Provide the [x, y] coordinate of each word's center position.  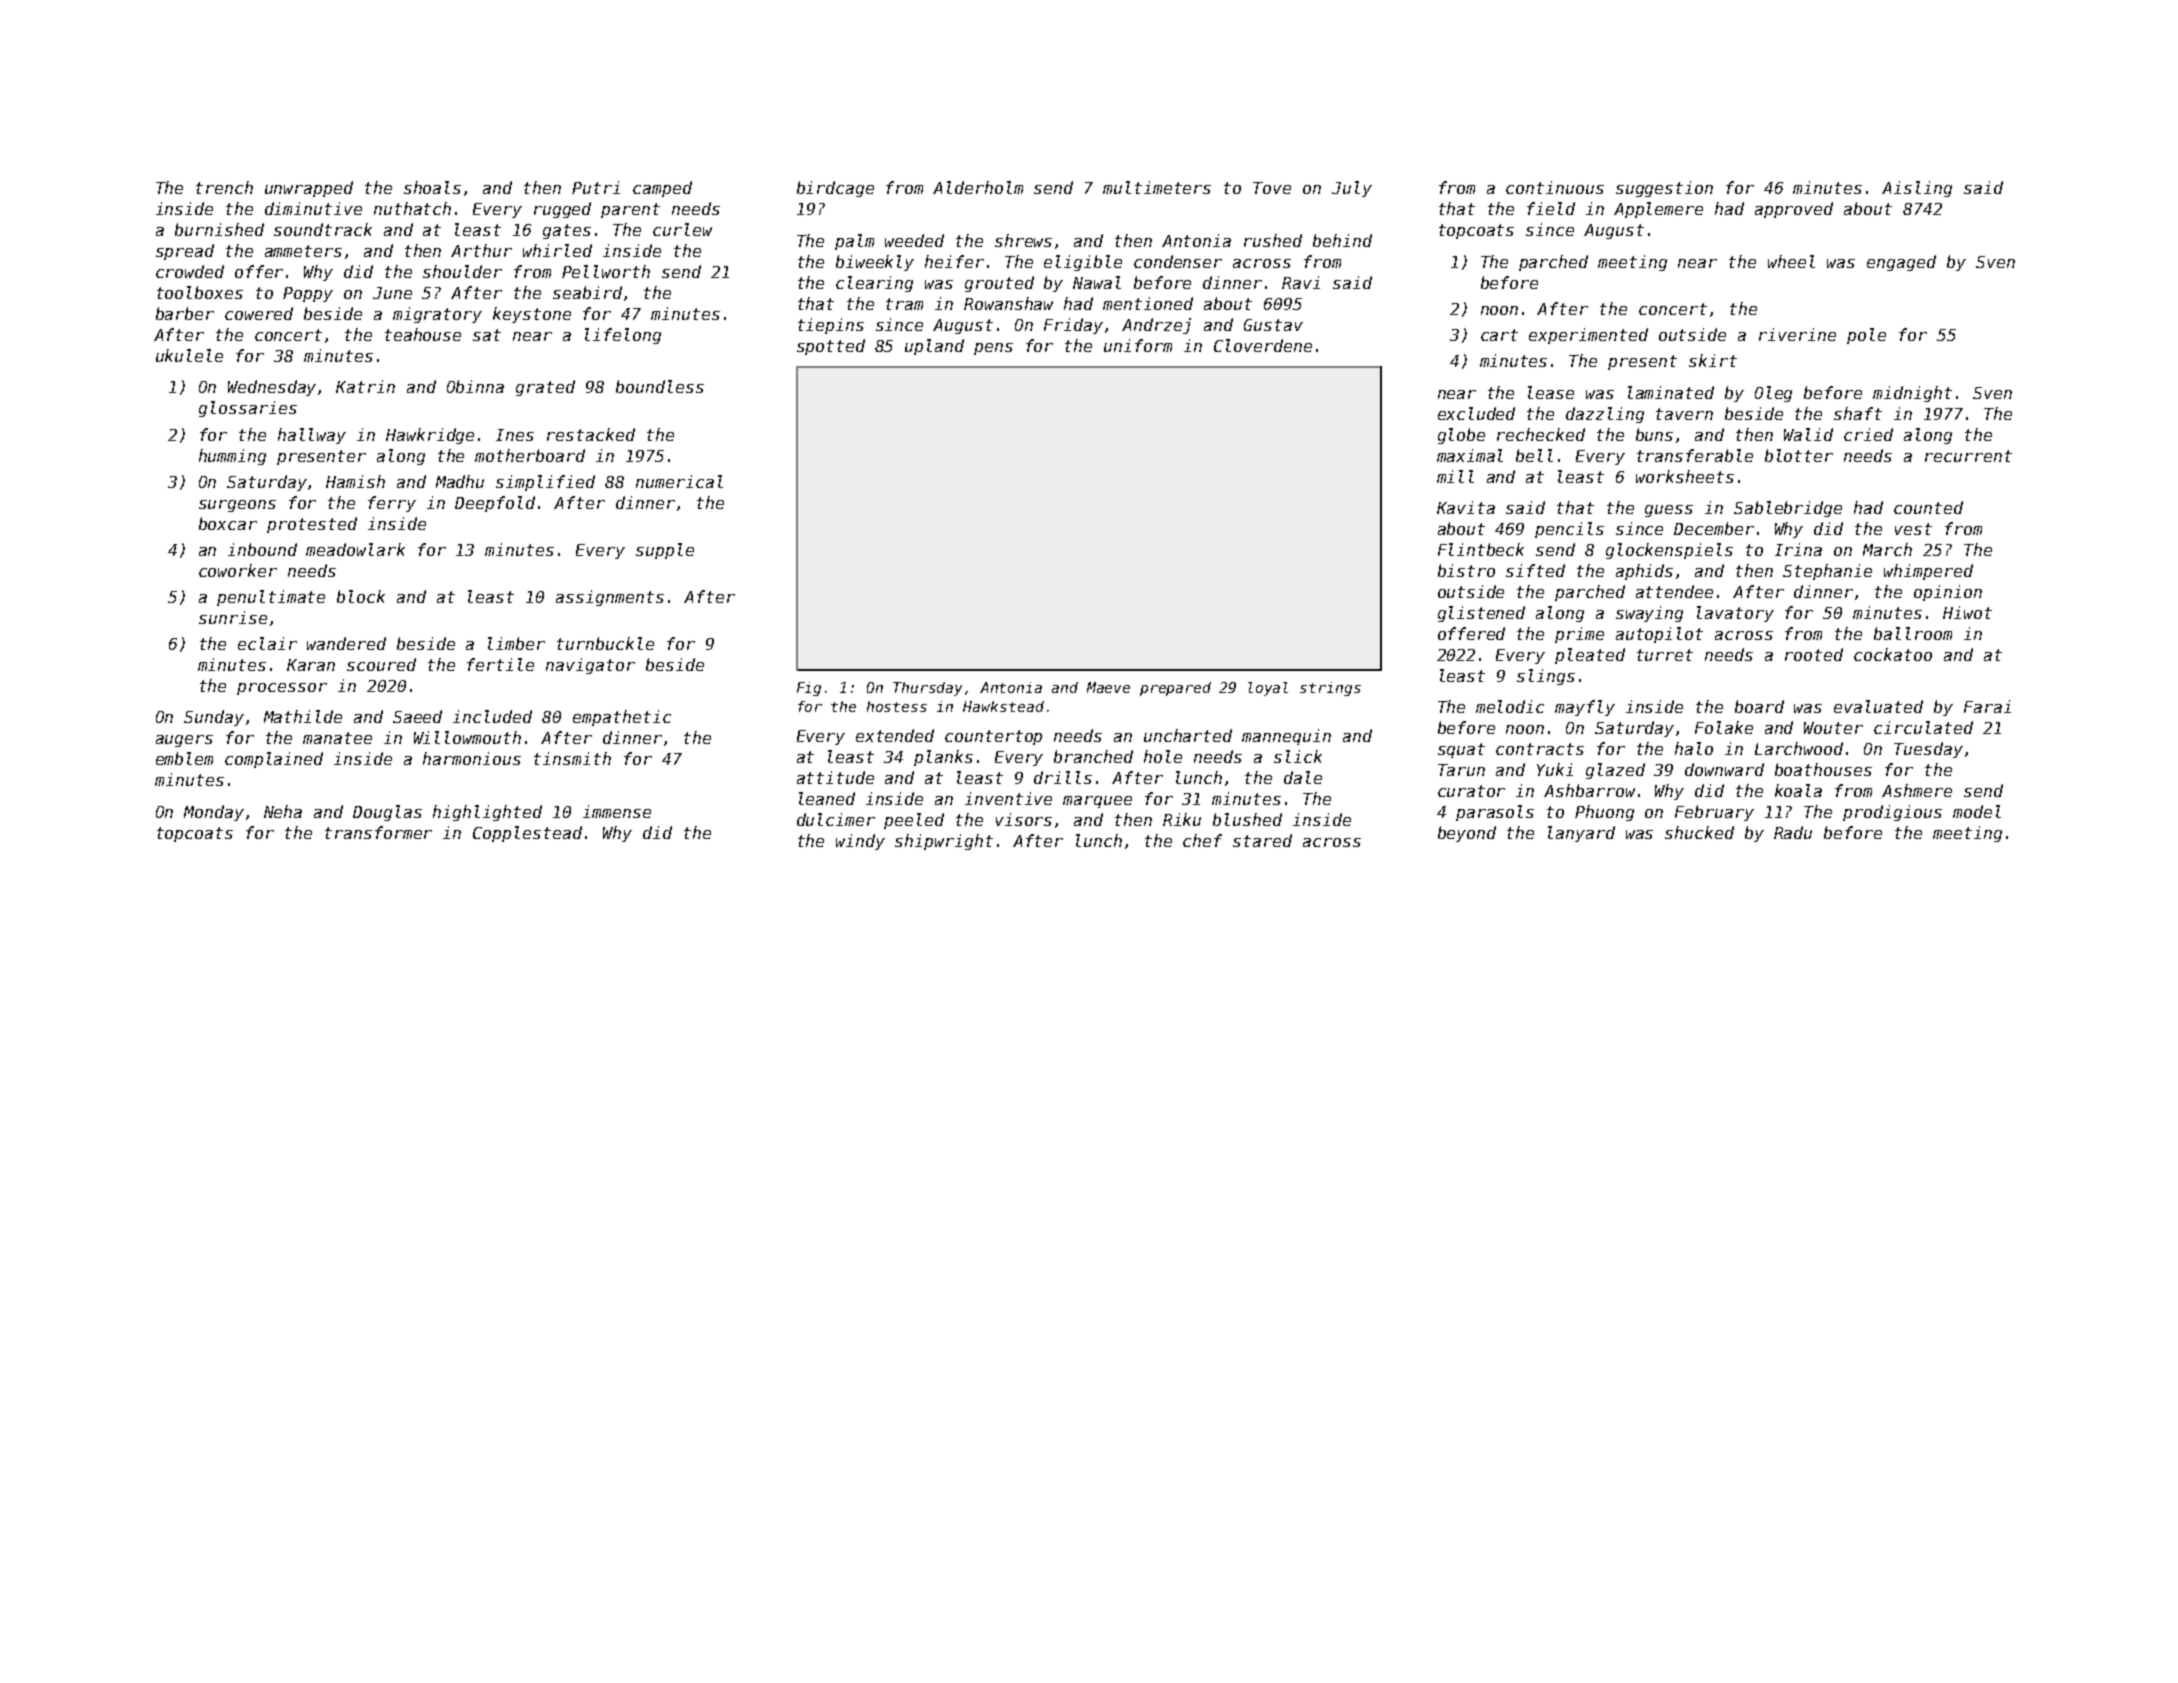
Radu [1793, 832]
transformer [378, 832]
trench [224, 187]
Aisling [1917, 189]
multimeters [1157, 187]
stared [1262, 840]
